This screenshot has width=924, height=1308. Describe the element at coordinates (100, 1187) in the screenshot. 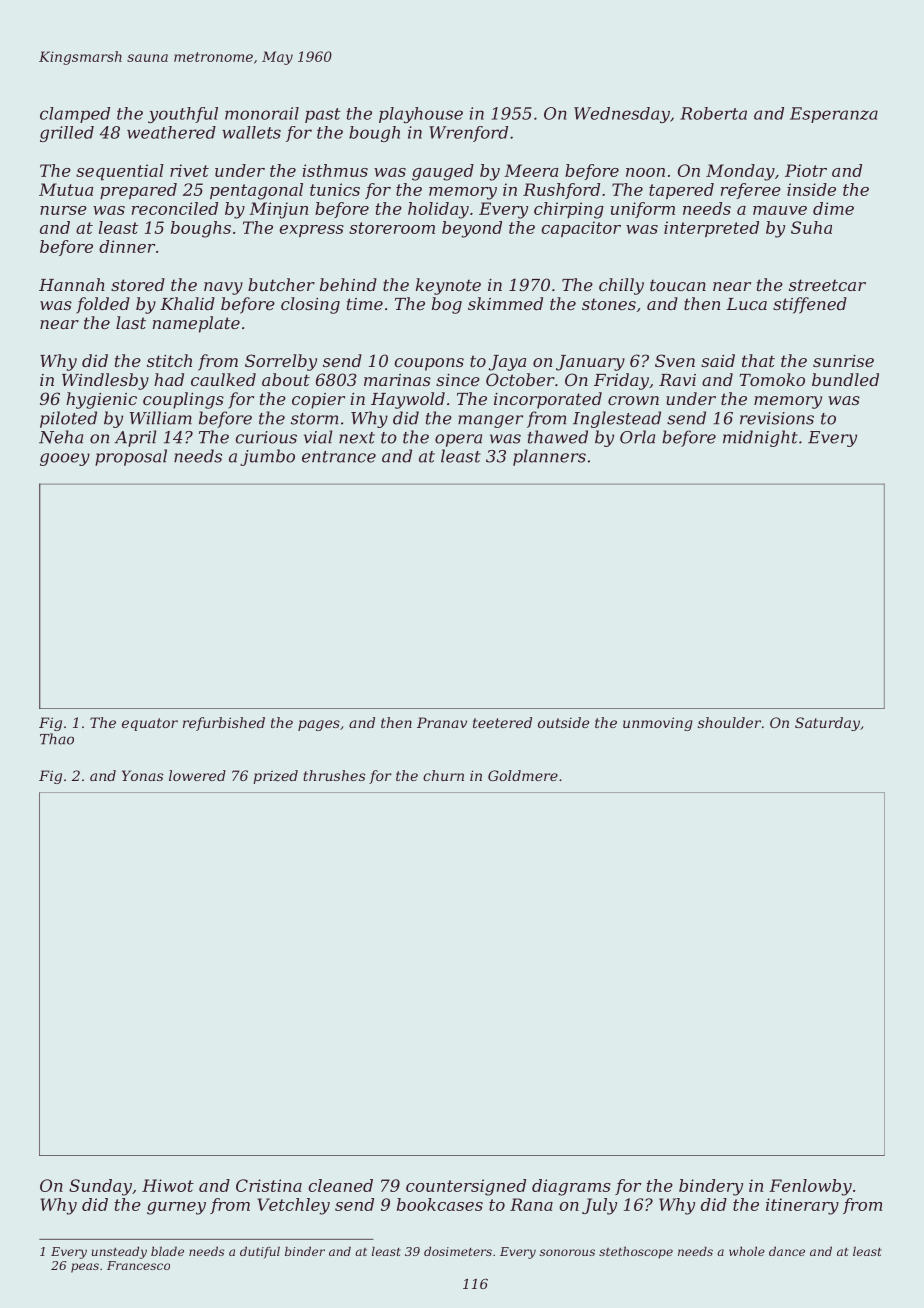

I see `Sunday` at that location.
